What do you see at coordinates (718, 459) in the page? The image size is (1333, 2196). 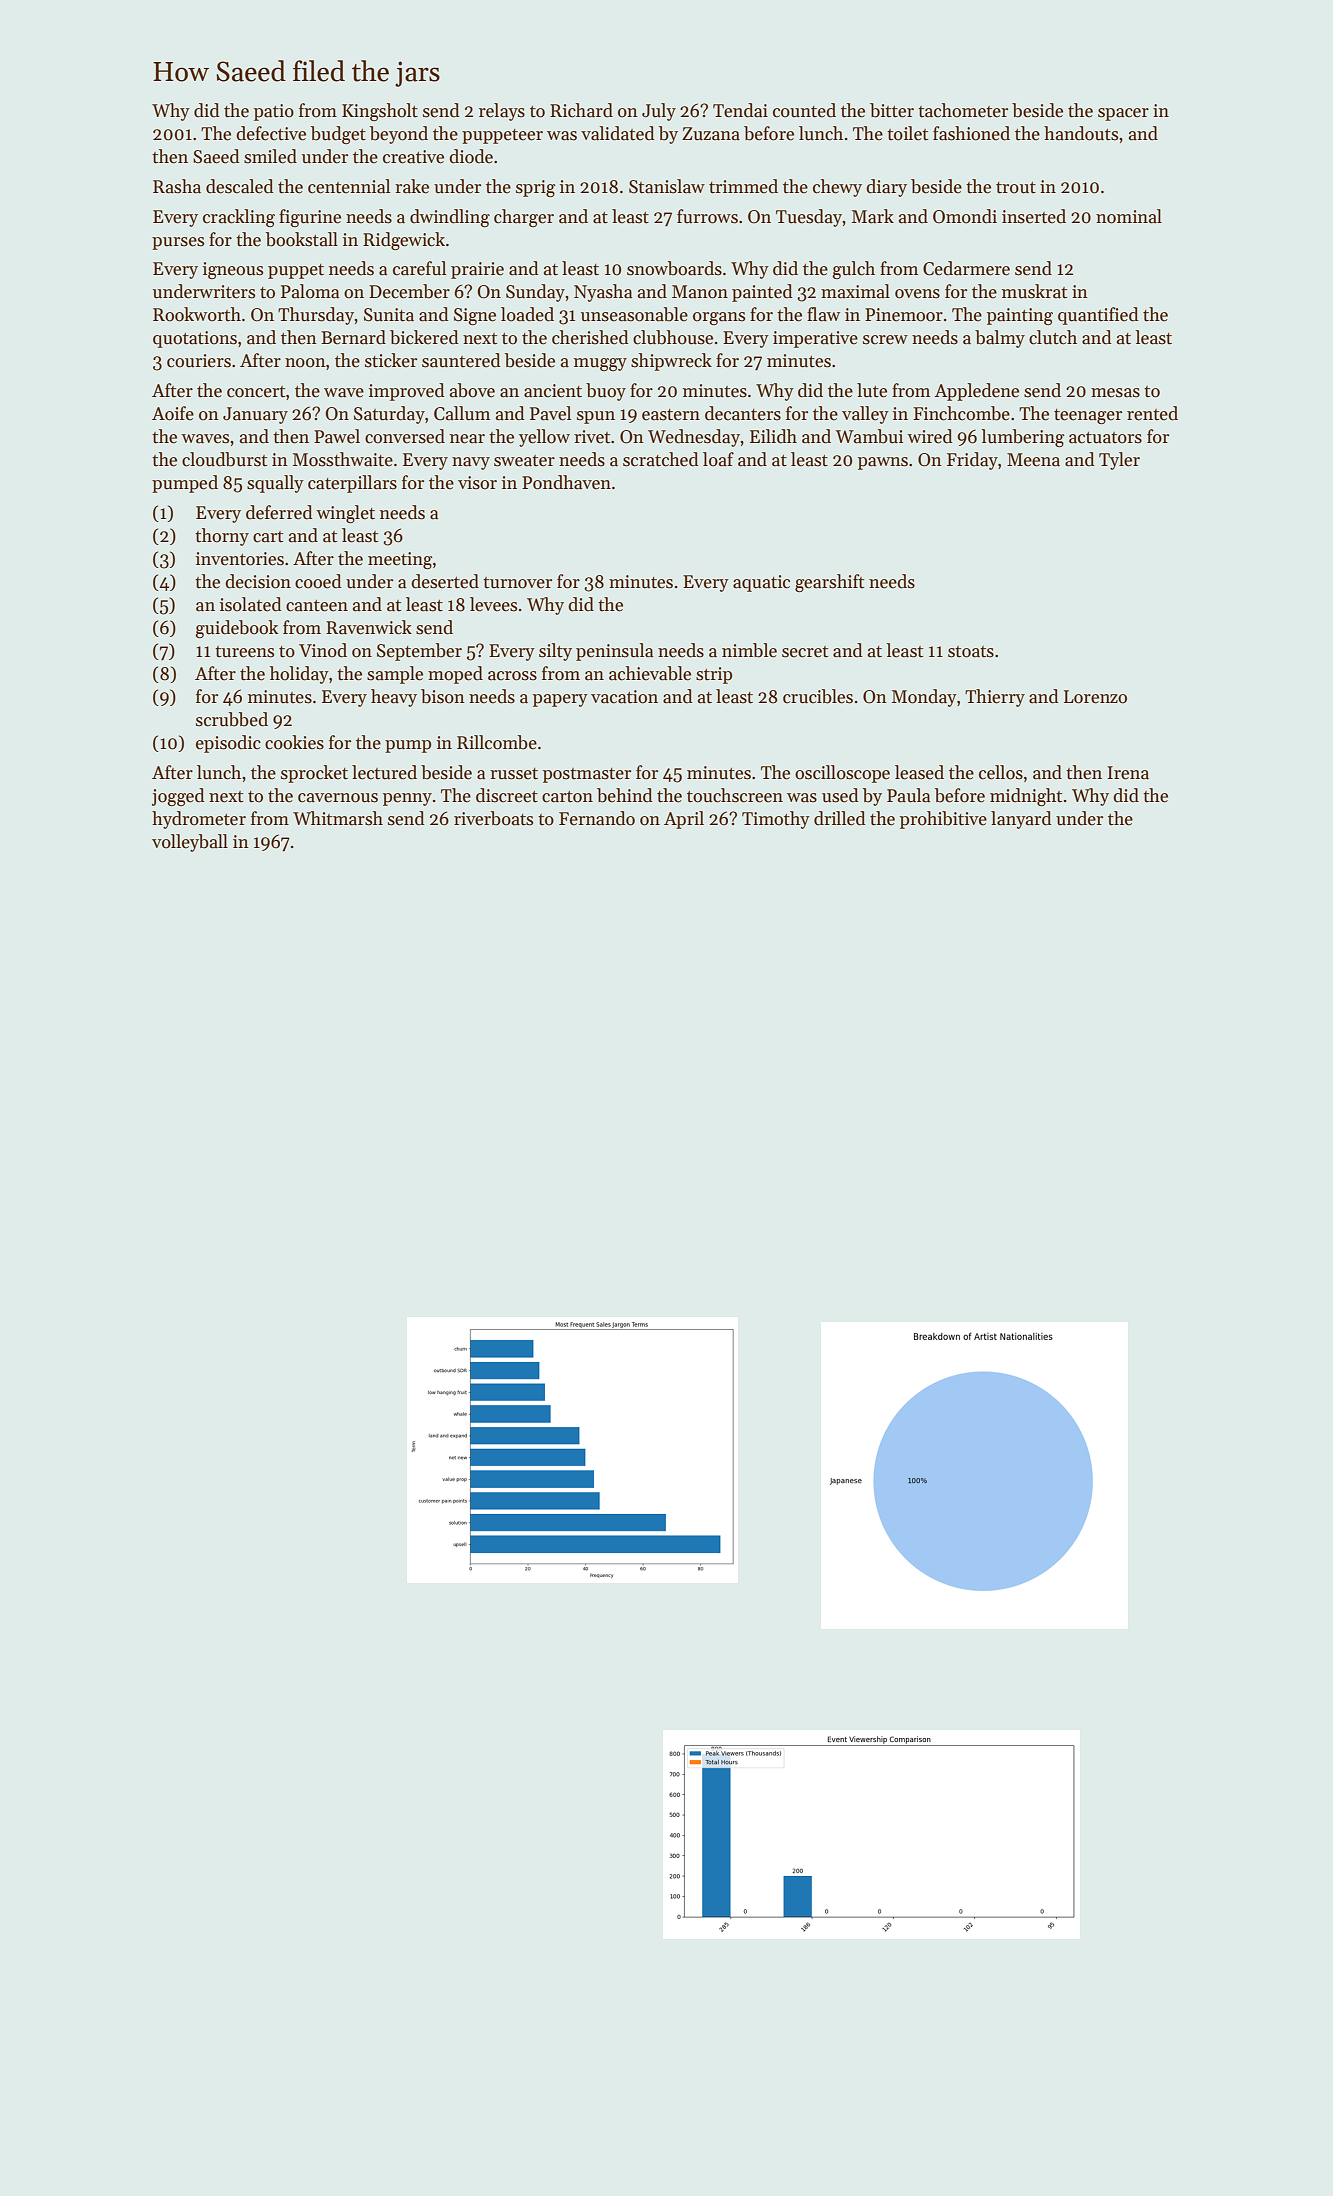 I see `loaf` at bounding box center [718, 459].
